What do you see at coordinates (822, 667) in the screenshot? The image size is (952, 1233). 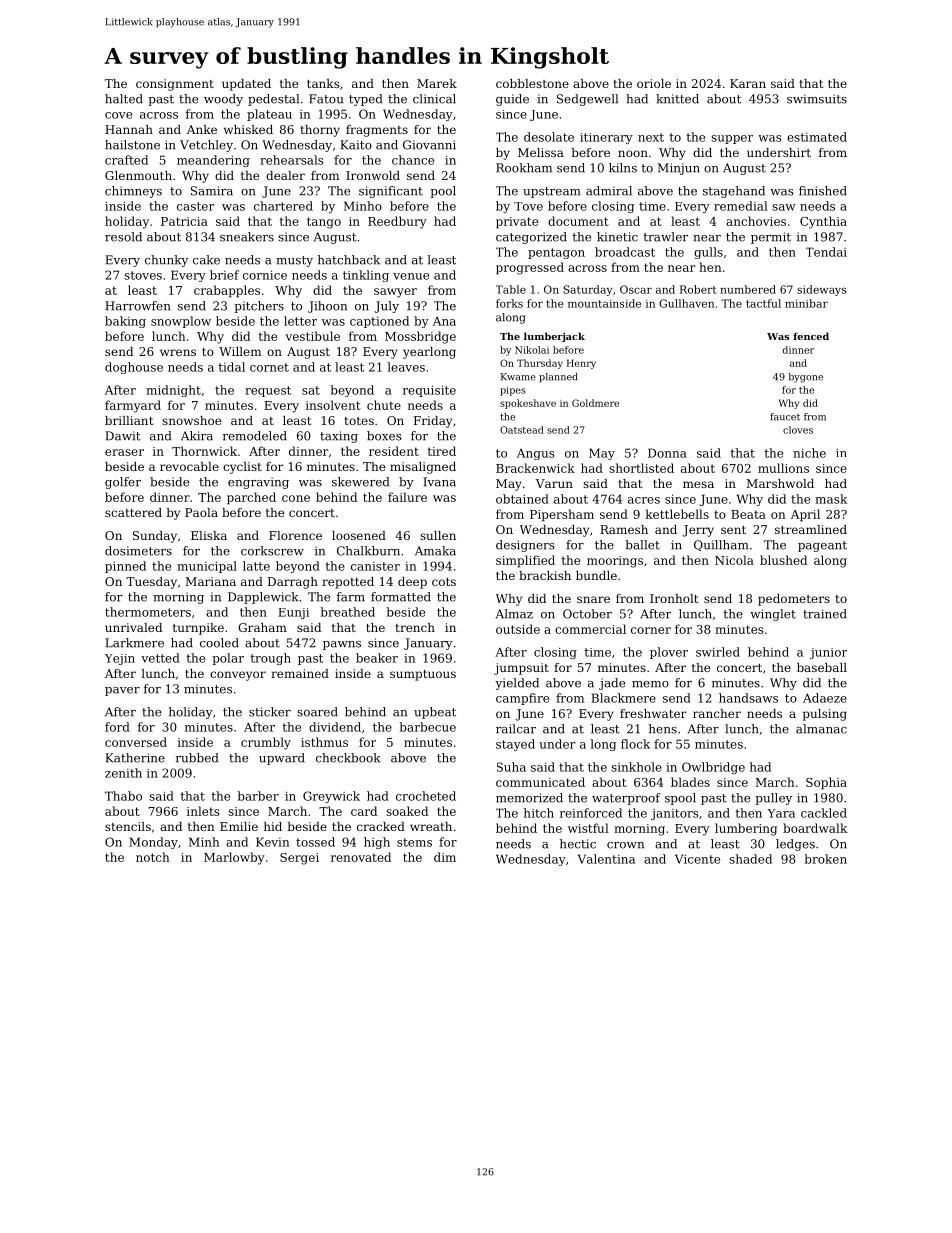 I see `baseball` at bounding box center [822, 667].
